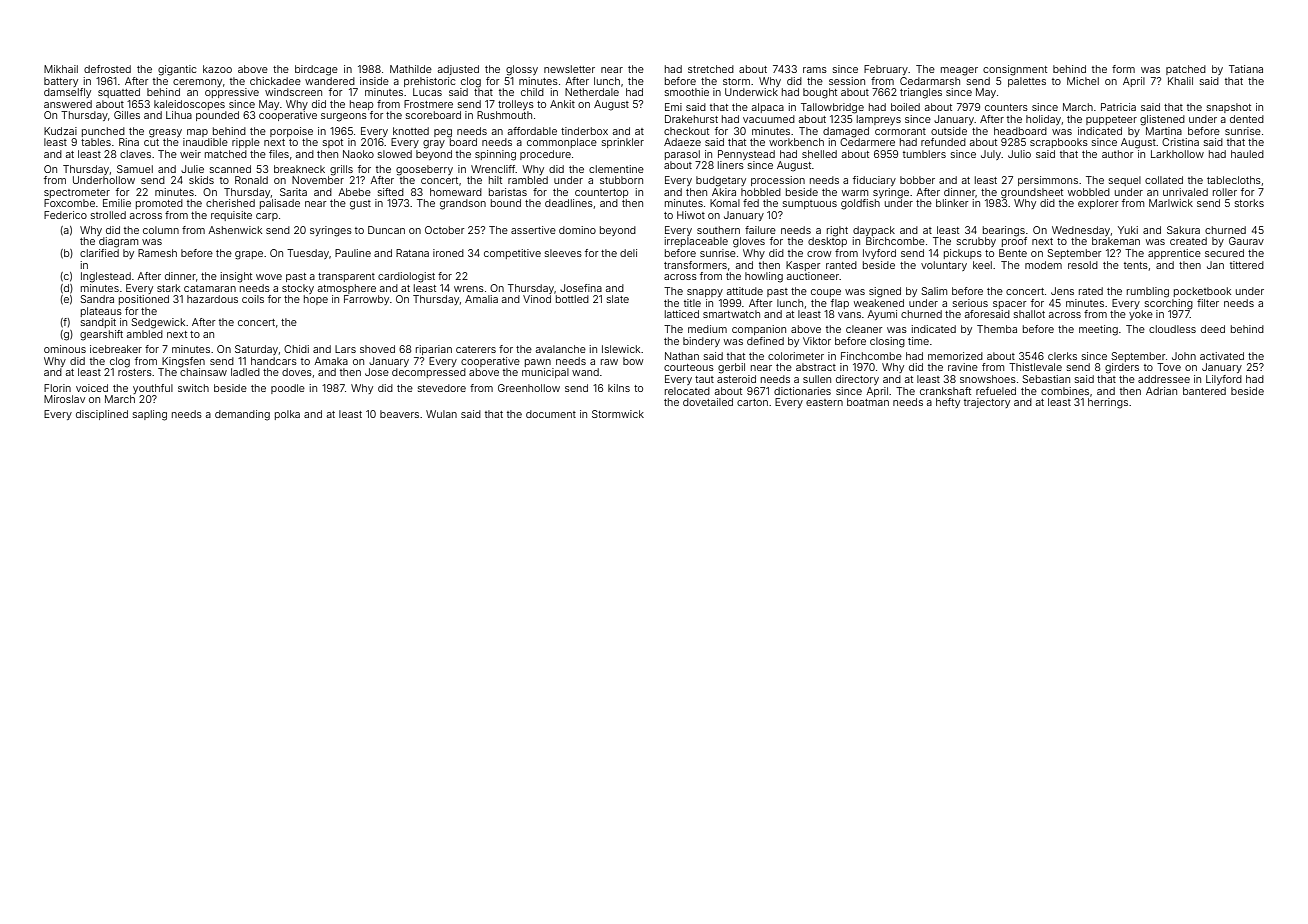 The height and width of the screenshot is (924, 1308). I want to click on stretched, so click(711, 69).
